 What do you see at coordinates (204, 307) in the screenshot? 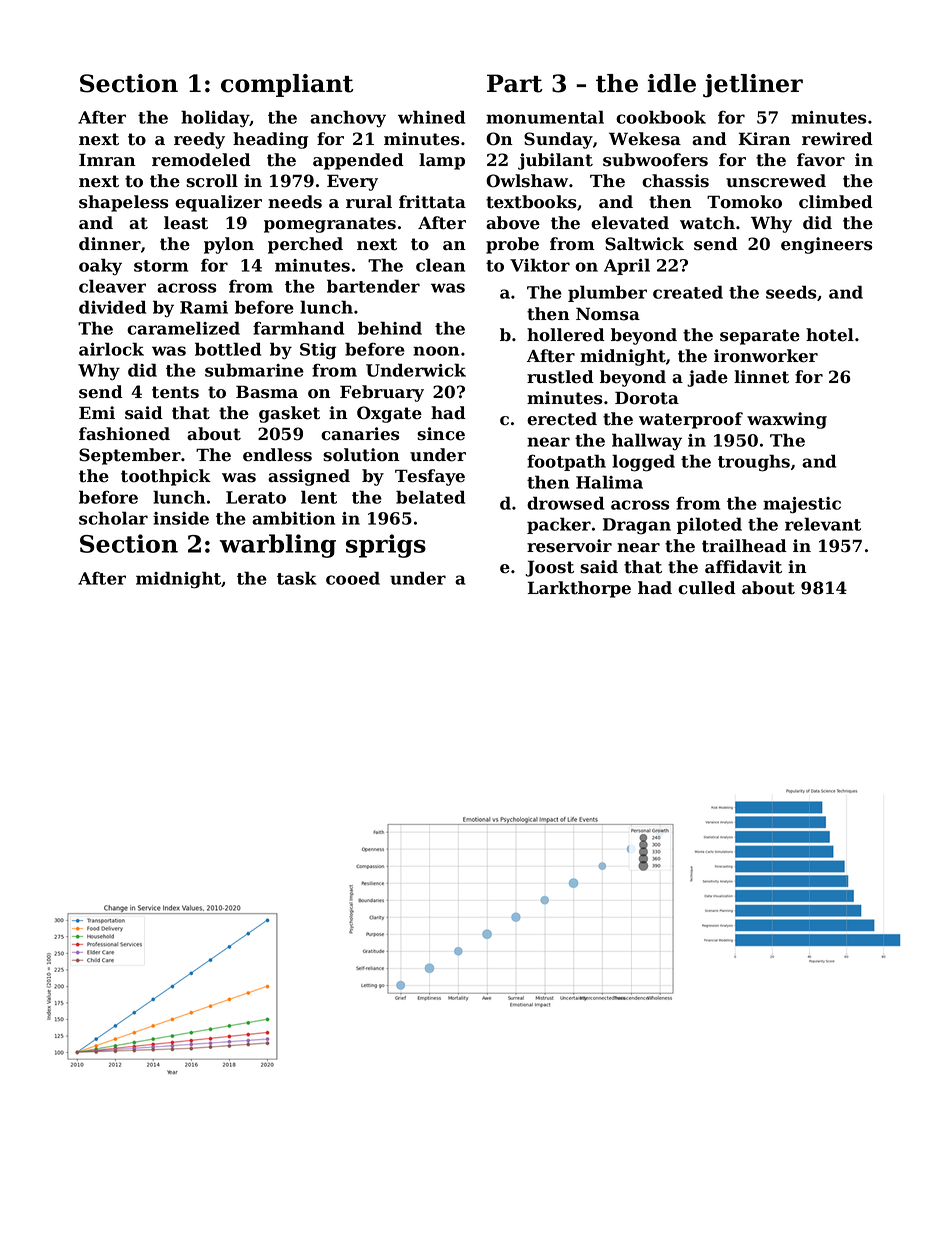
I see `Rami` at bounding box center [204, 307].
